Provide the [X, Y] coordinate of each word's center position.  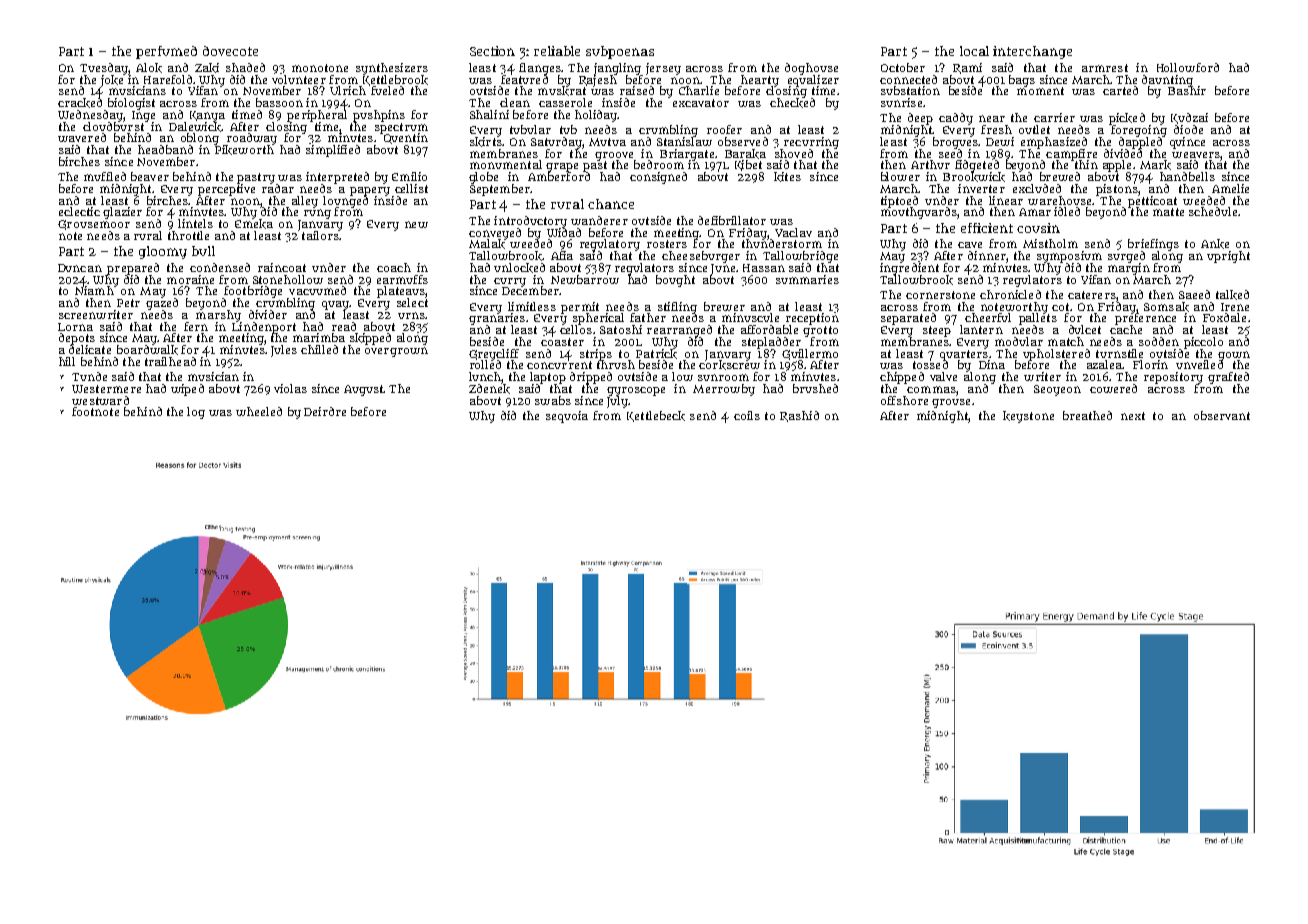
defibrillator [732, 220]
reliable [557, 51]
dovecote [230, 51]
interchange [1032, 52]
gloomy [163, 252]
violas [290, 388]
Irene [1235, 307]
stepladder [771, 343]
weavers [1196, 155]
